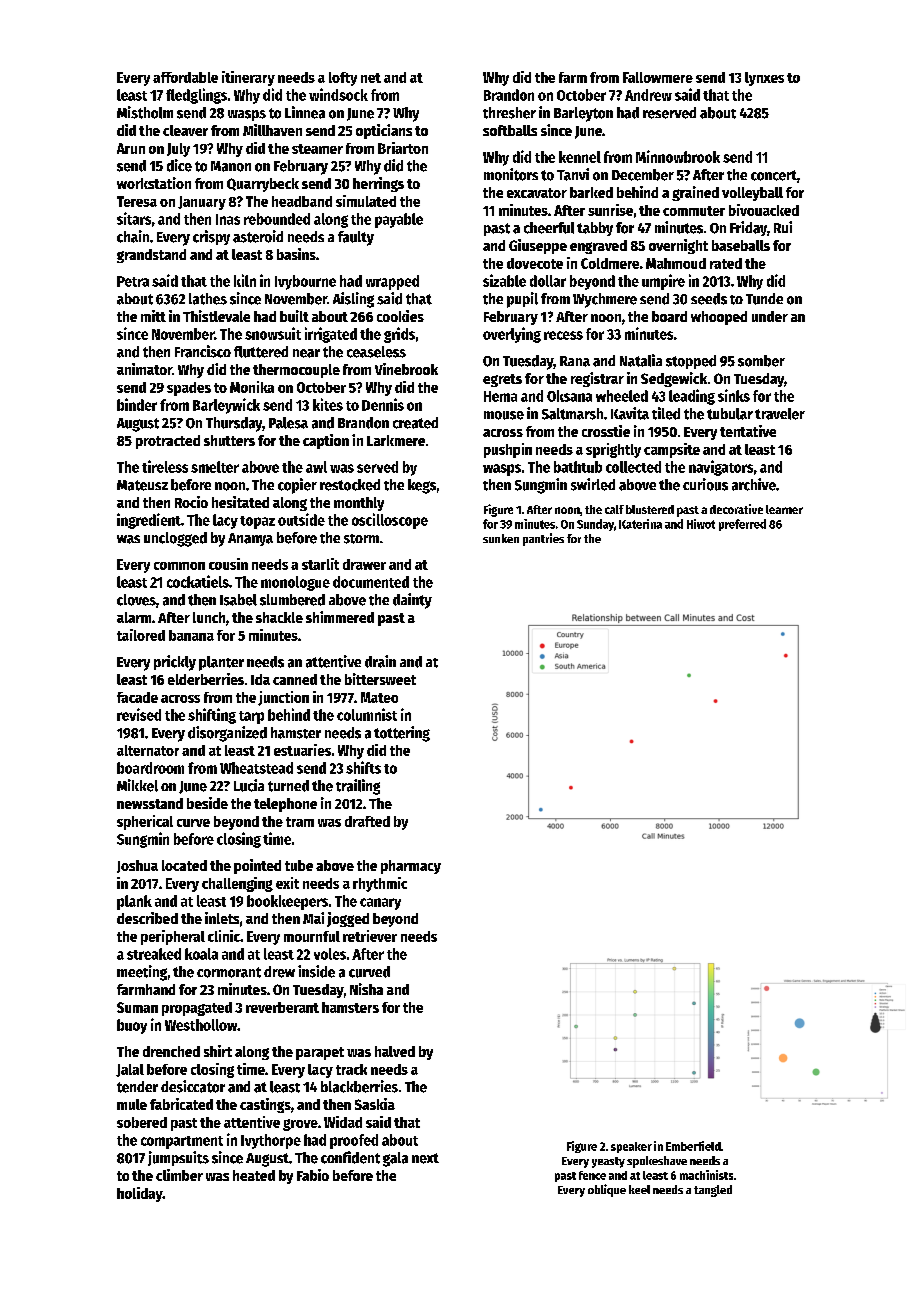  I want to click on sunrise, so click(610, 210).
